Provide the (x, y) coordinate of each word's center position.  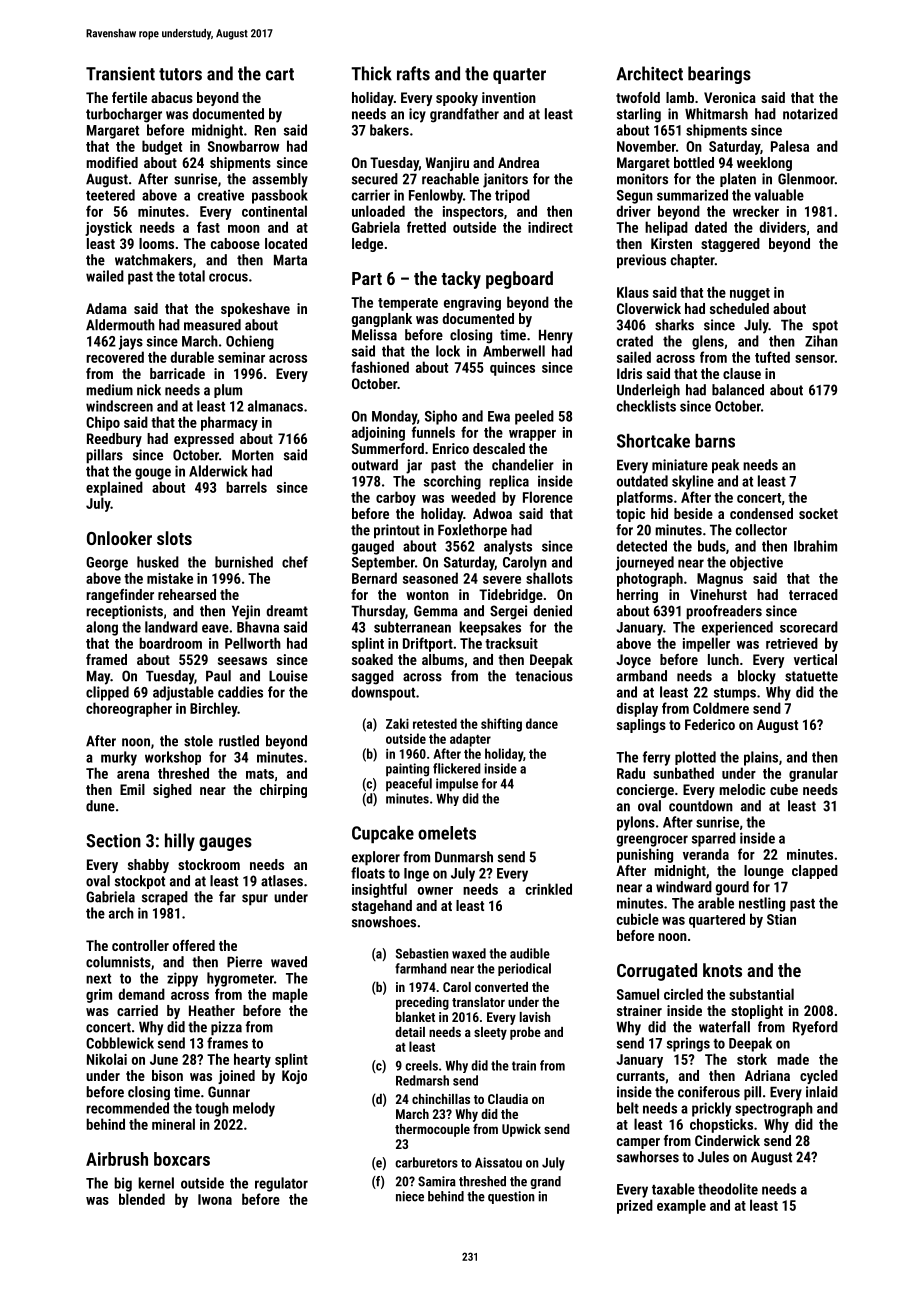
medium (109, 390)
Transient (120, 74)
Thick (371, 73)
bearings (719, 75)
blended (142, 1199)
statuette (811, 676)
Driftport (428, 644)
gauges (225, 844)
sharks (674, 325)
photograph (650, 579)
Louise (288, 676)
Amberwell (514, 351)
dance (542, 723)
